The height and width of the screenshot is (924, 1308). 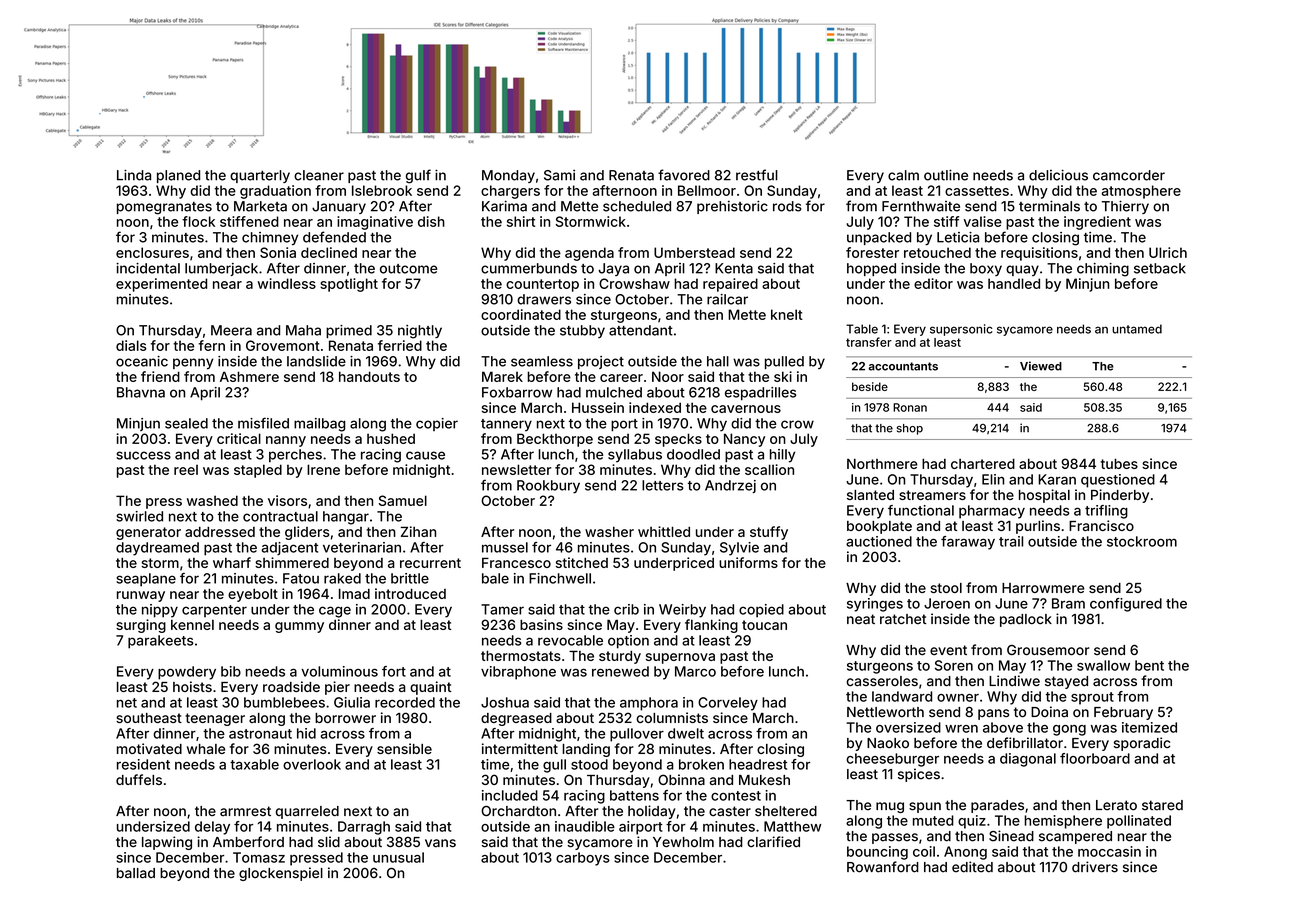 What do you see at coordinates (1119, 463) in the screenshot?
I see `tubes` at bounding box center [1119, 463].
